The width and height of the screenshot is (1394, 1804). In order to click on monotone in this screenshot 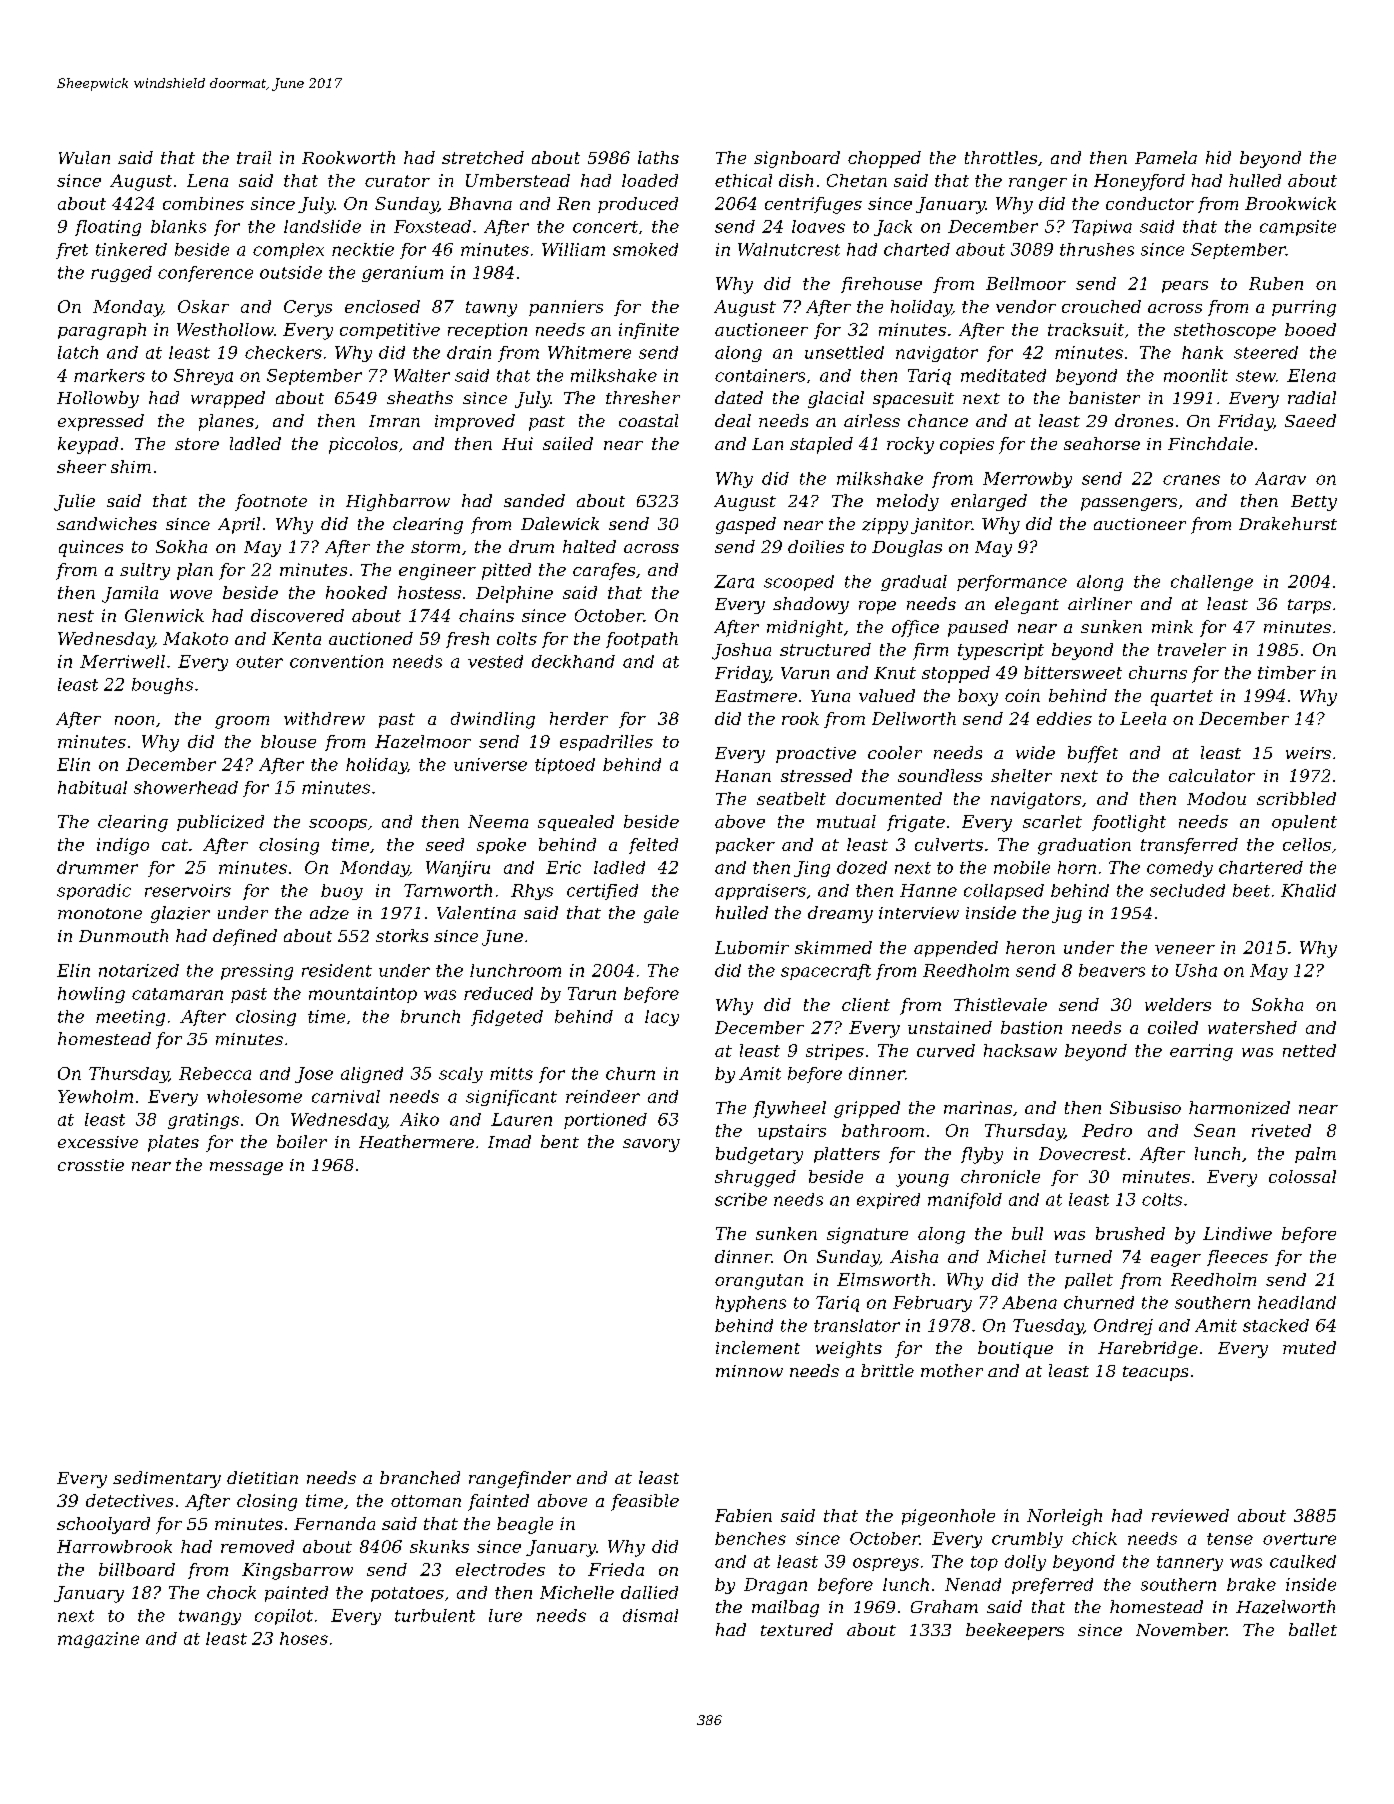, I will do `click(100, 913)`.
